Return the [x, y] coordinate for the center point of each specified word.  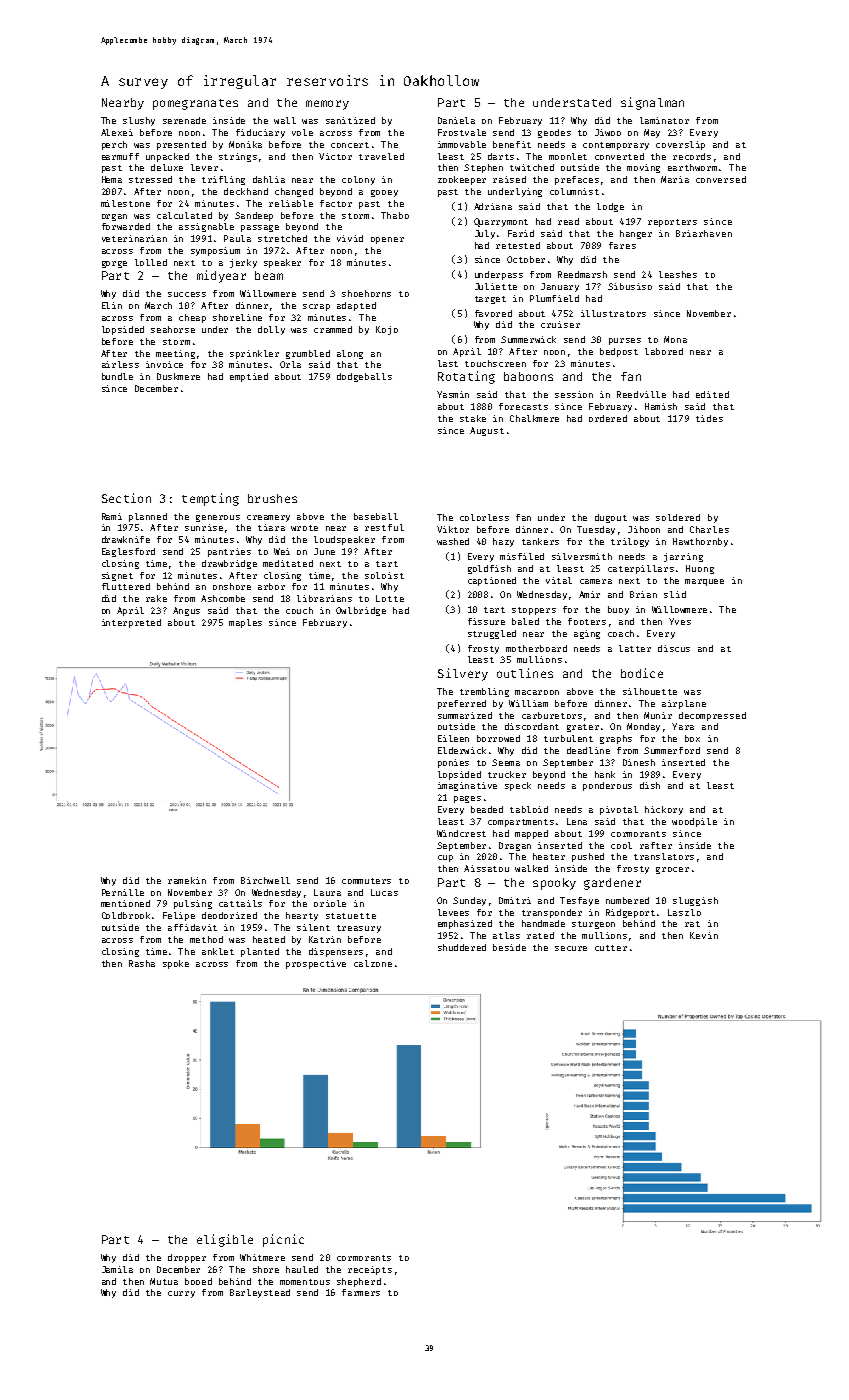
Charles [709, 529]
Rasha [142, 963]
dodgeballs [364, 377]
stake [473, 418]
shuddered [462, 947]
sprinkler [254, 354]
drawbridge [229, 564]
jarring [683, 557]
